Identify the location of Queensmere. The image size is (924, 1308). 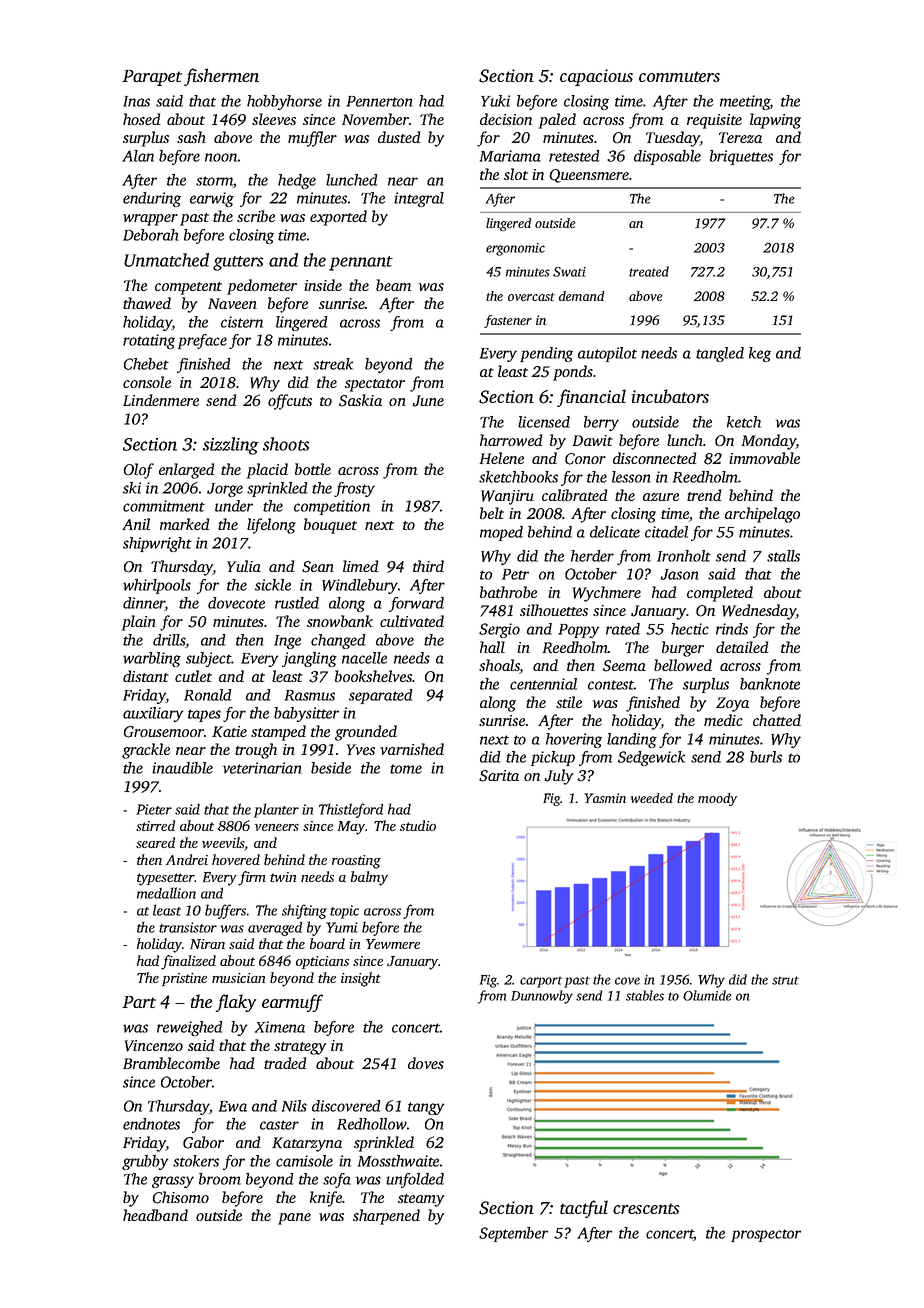
(589, 176).
